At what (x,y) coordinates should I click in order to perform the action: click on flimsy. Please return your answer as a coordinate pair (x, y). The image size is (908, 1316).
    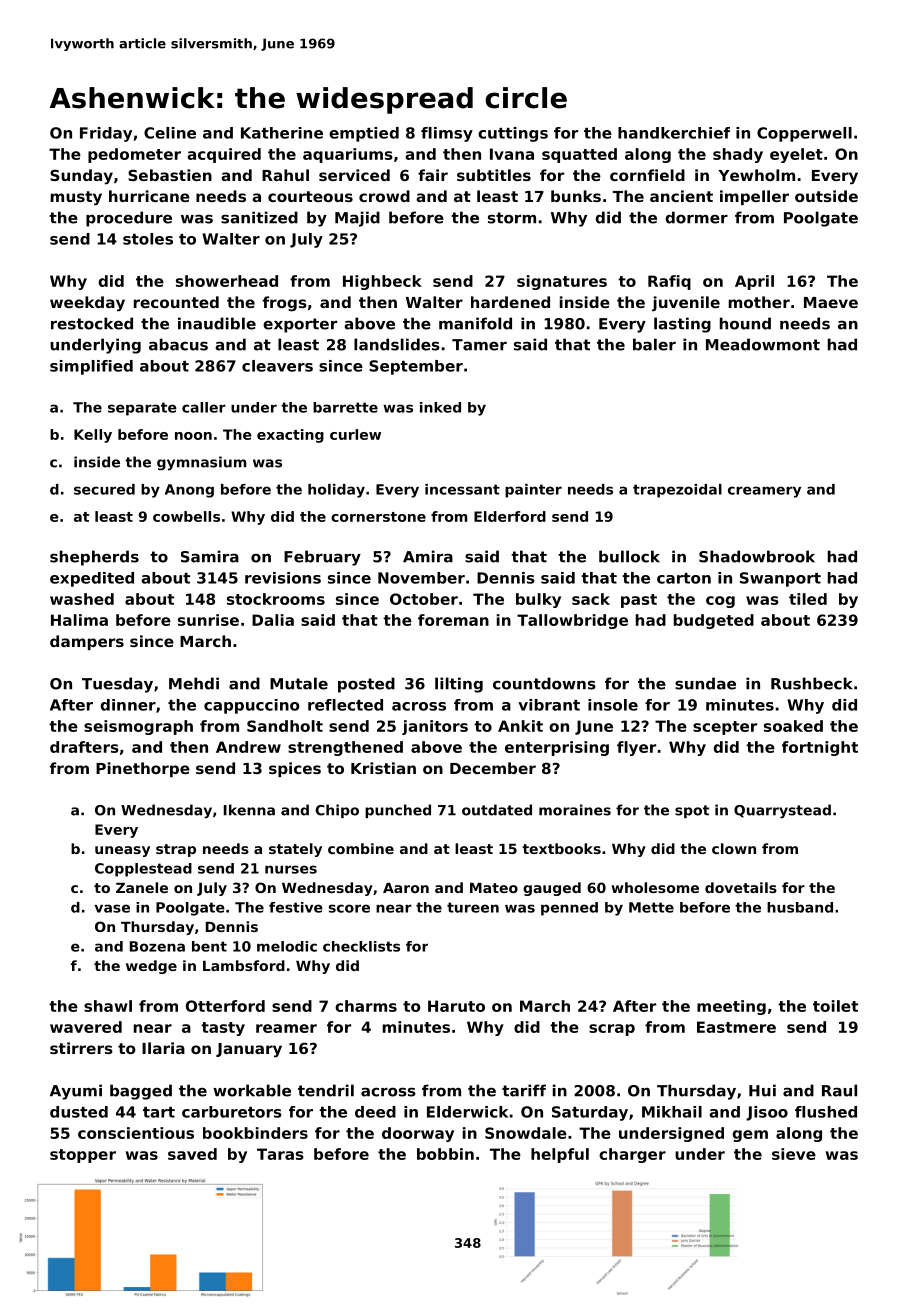
    Looking at the image, I should click on (447, 134).
